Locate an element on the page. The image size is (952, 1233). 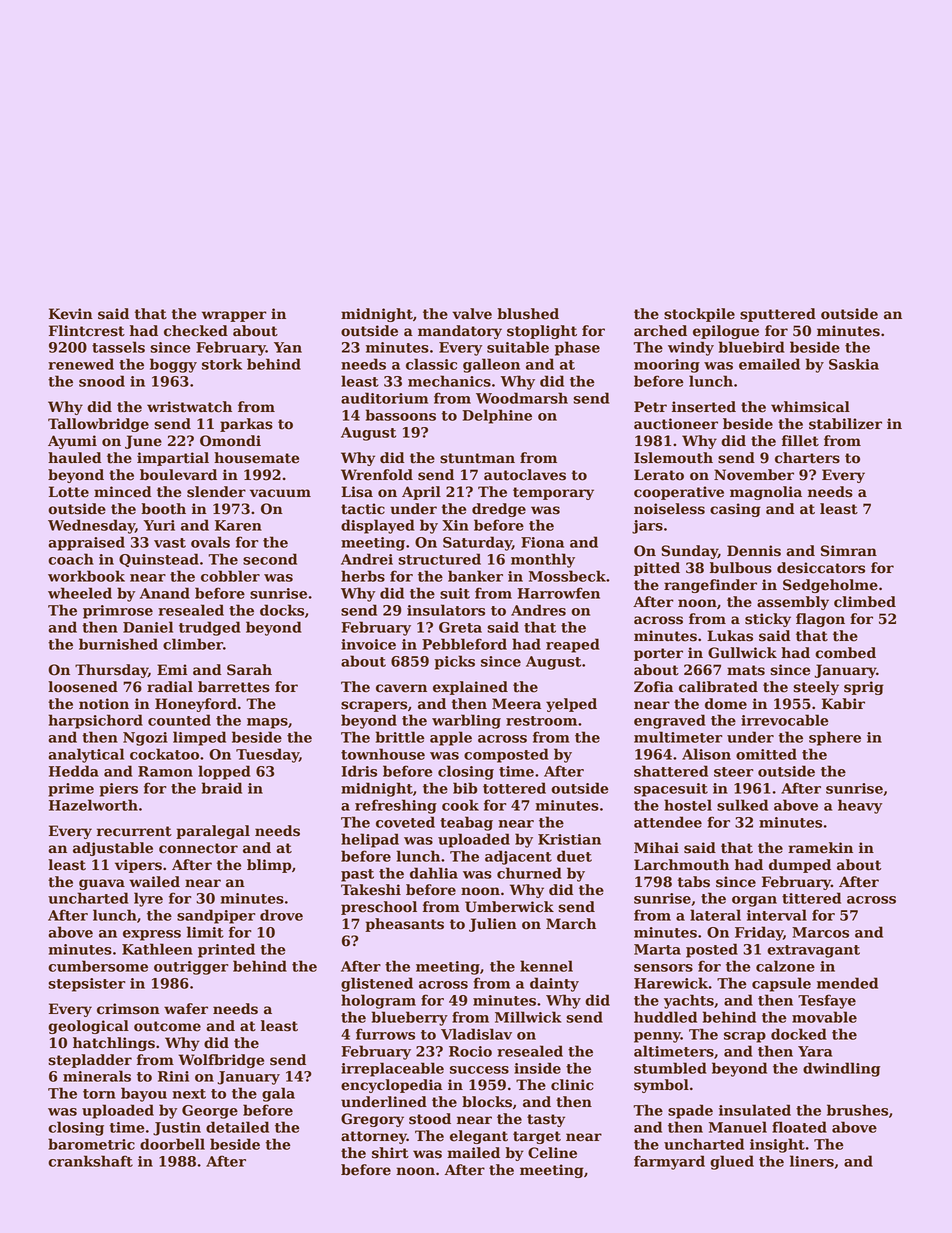
wrapper is located at coordinates (234, 316).
